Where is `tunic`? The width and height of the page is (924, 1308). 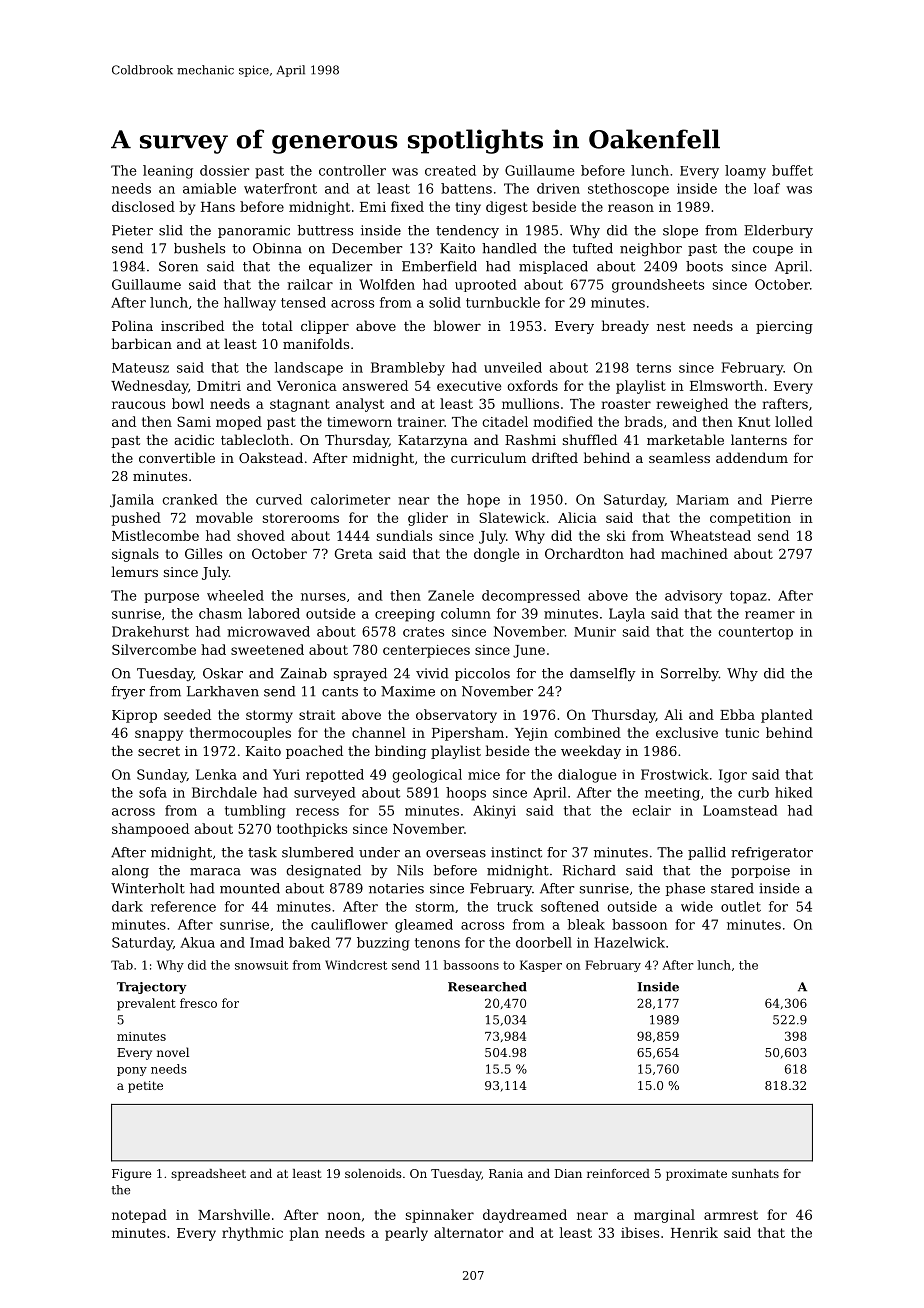
tunic is located at coordinates (742, 733).
